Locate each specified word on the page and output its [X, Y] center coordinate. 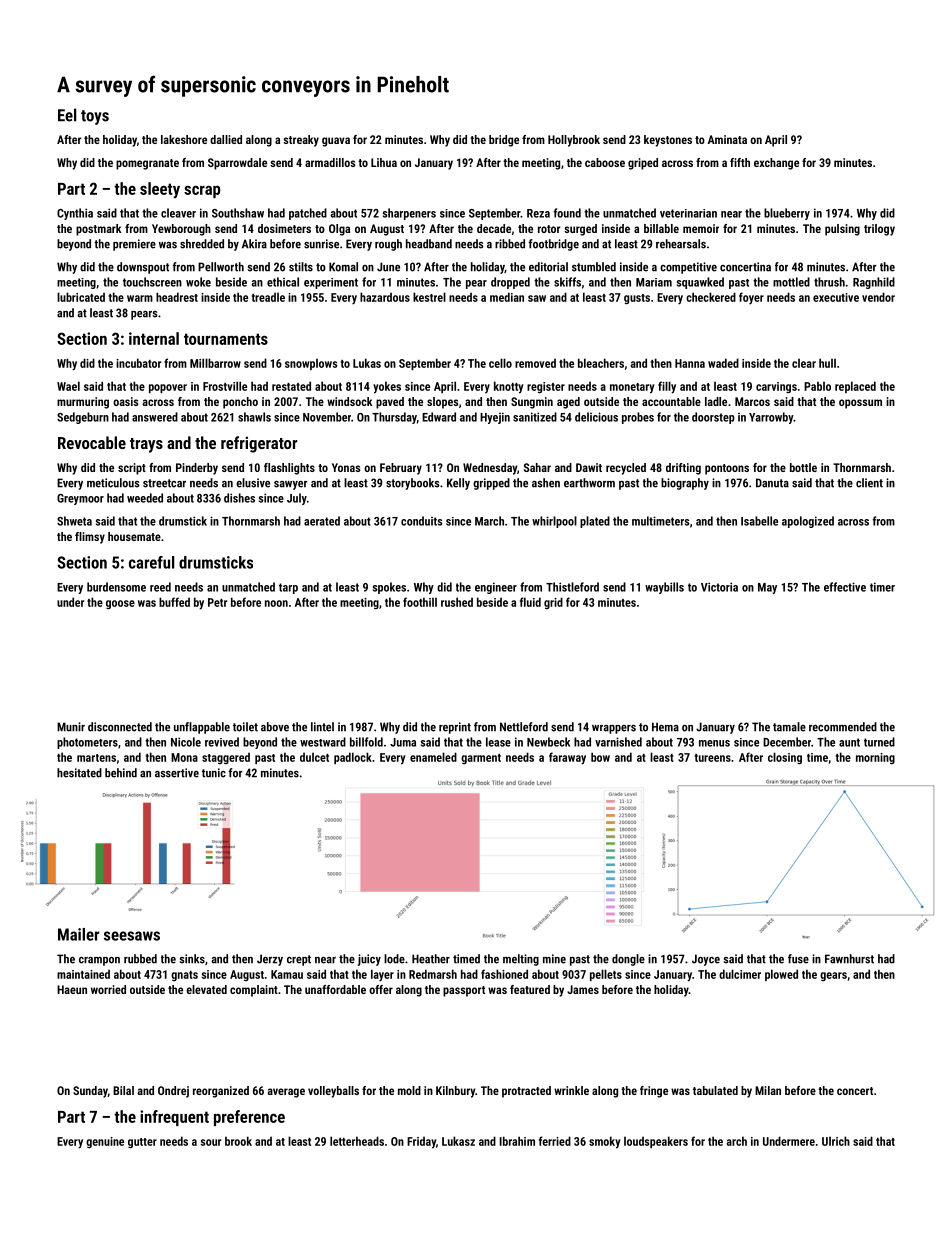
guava [336, 142]
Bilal [123, 1090]
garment [481, 759]
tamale [789, 727]
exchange [776, 164]
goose [120, 604]
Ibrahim [517, 1141]
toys [95, 117]
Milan [768, 1090]
